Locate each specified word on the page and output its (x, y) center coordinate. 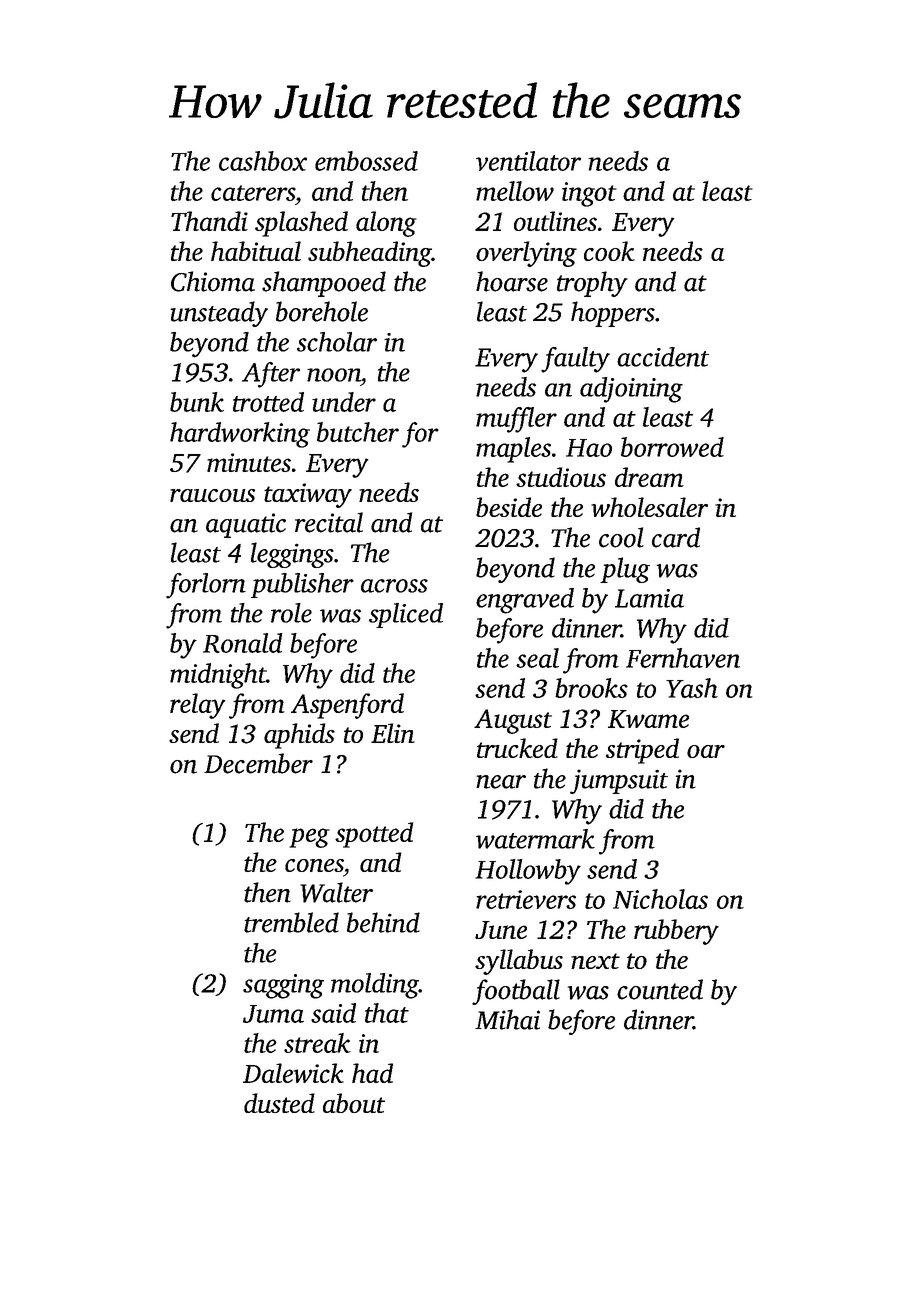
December (258, 763)
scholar (337, 342)
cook (609, 251)
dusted (279, 1103)
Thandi (209, 221)
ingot (589, 194)
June (501, 930)
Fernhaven (683, 658)
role (291, 613)
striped (642, 751)
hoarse (512, 281)
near (501, 782)
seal (537, 658)
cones (314, 865)
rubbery (676, 932)
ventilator (528, 161)
